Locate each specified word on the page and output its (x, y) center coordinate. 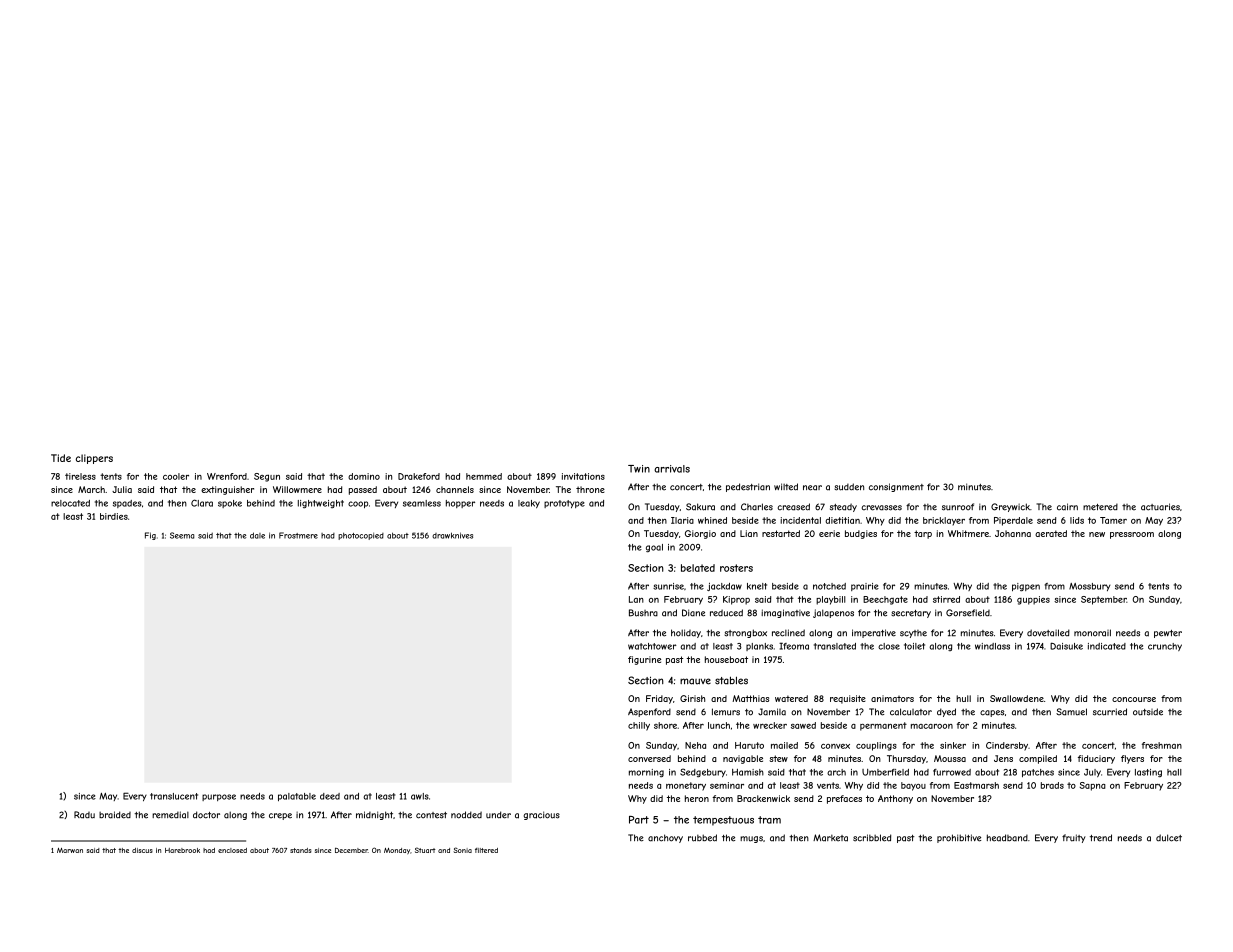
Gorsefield (968, 613)
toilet (914, 646)
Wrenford (227, 476)
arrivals (672, 469)
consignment (896, 487)
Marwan (70, 850)
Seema (182, 535)
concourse (1134, 699)
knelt (757, 586)
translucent (174, 796)
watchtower (652, 646)
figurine (644, 660)
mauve (695, 681)
